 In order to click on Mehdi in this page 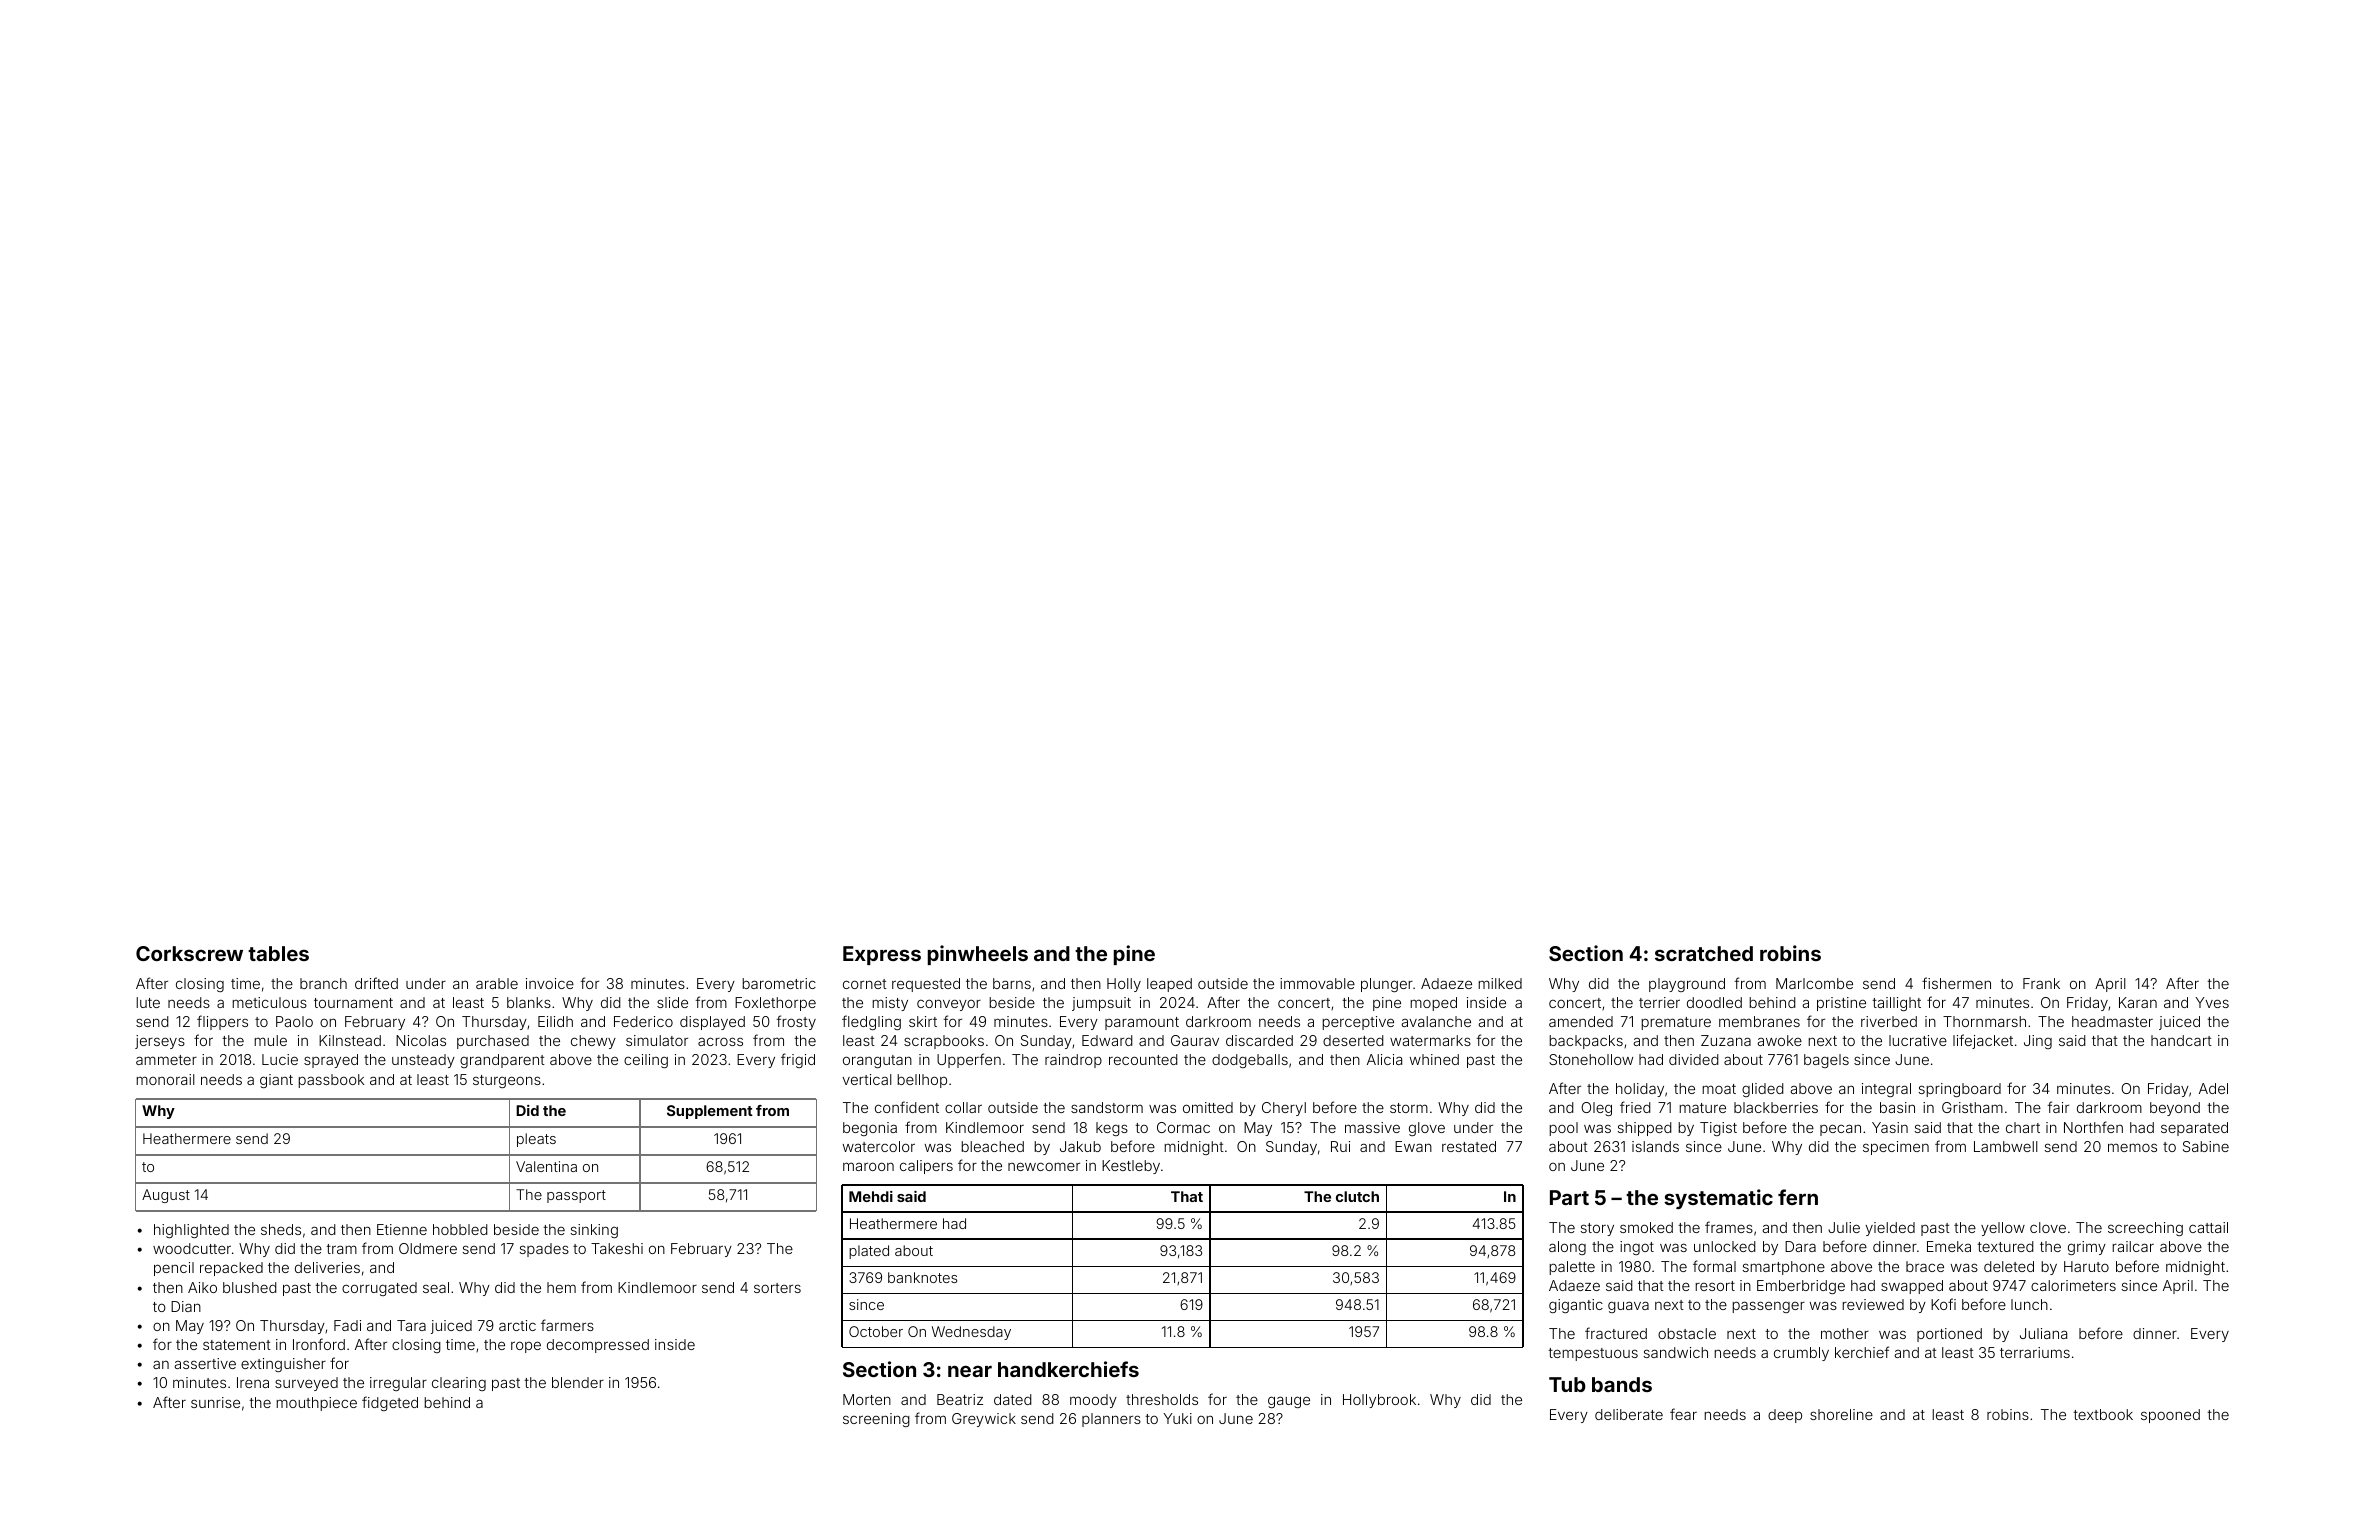, I will do `click(871, 1196)`.
